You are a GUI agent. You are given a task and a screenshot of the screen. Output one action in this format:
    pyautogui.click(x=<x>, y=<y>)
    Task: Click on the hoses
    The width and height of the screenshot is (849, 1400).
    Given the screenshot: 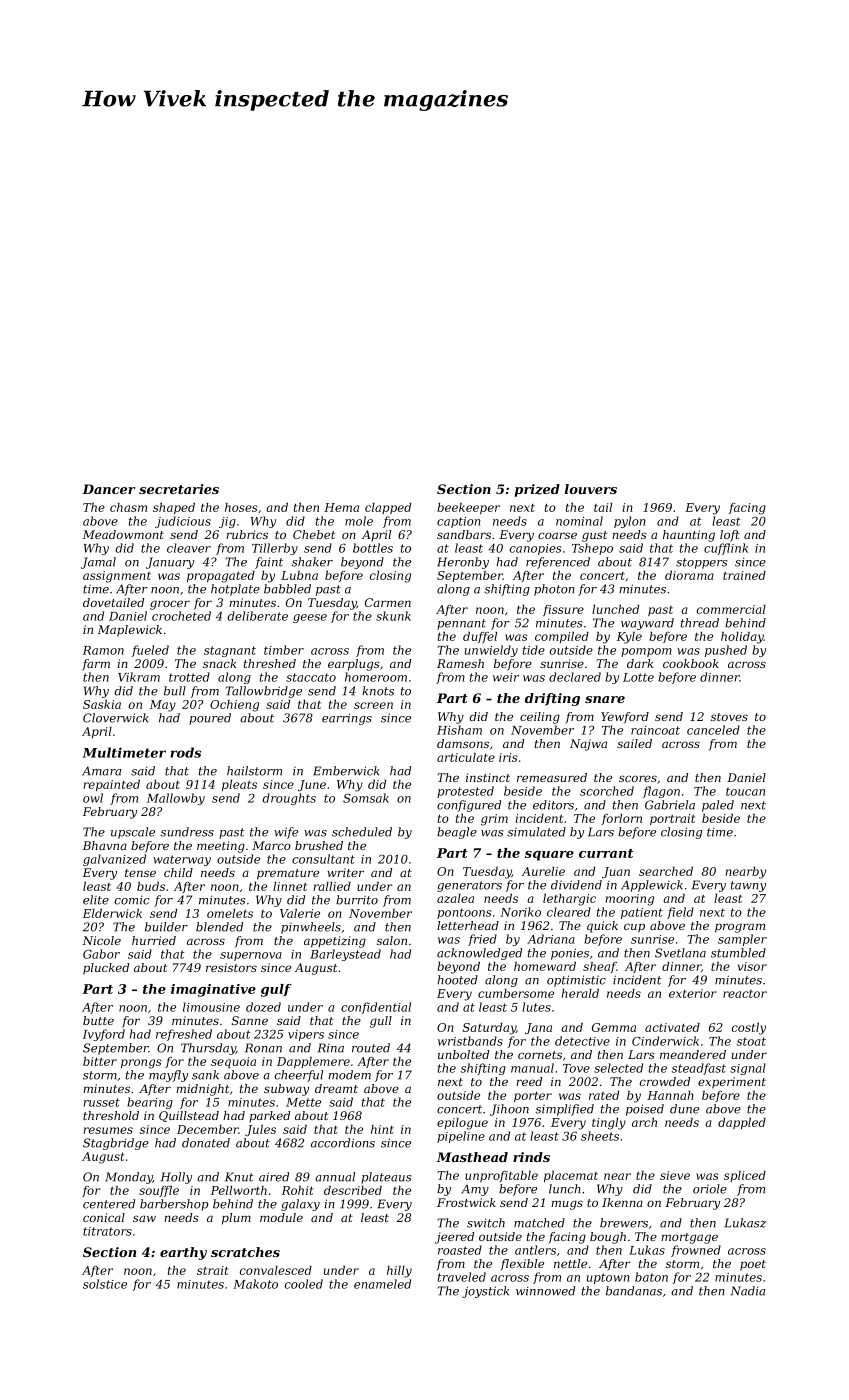 What is the action you would take?
    pyautogui.click(x=241, y=507)
